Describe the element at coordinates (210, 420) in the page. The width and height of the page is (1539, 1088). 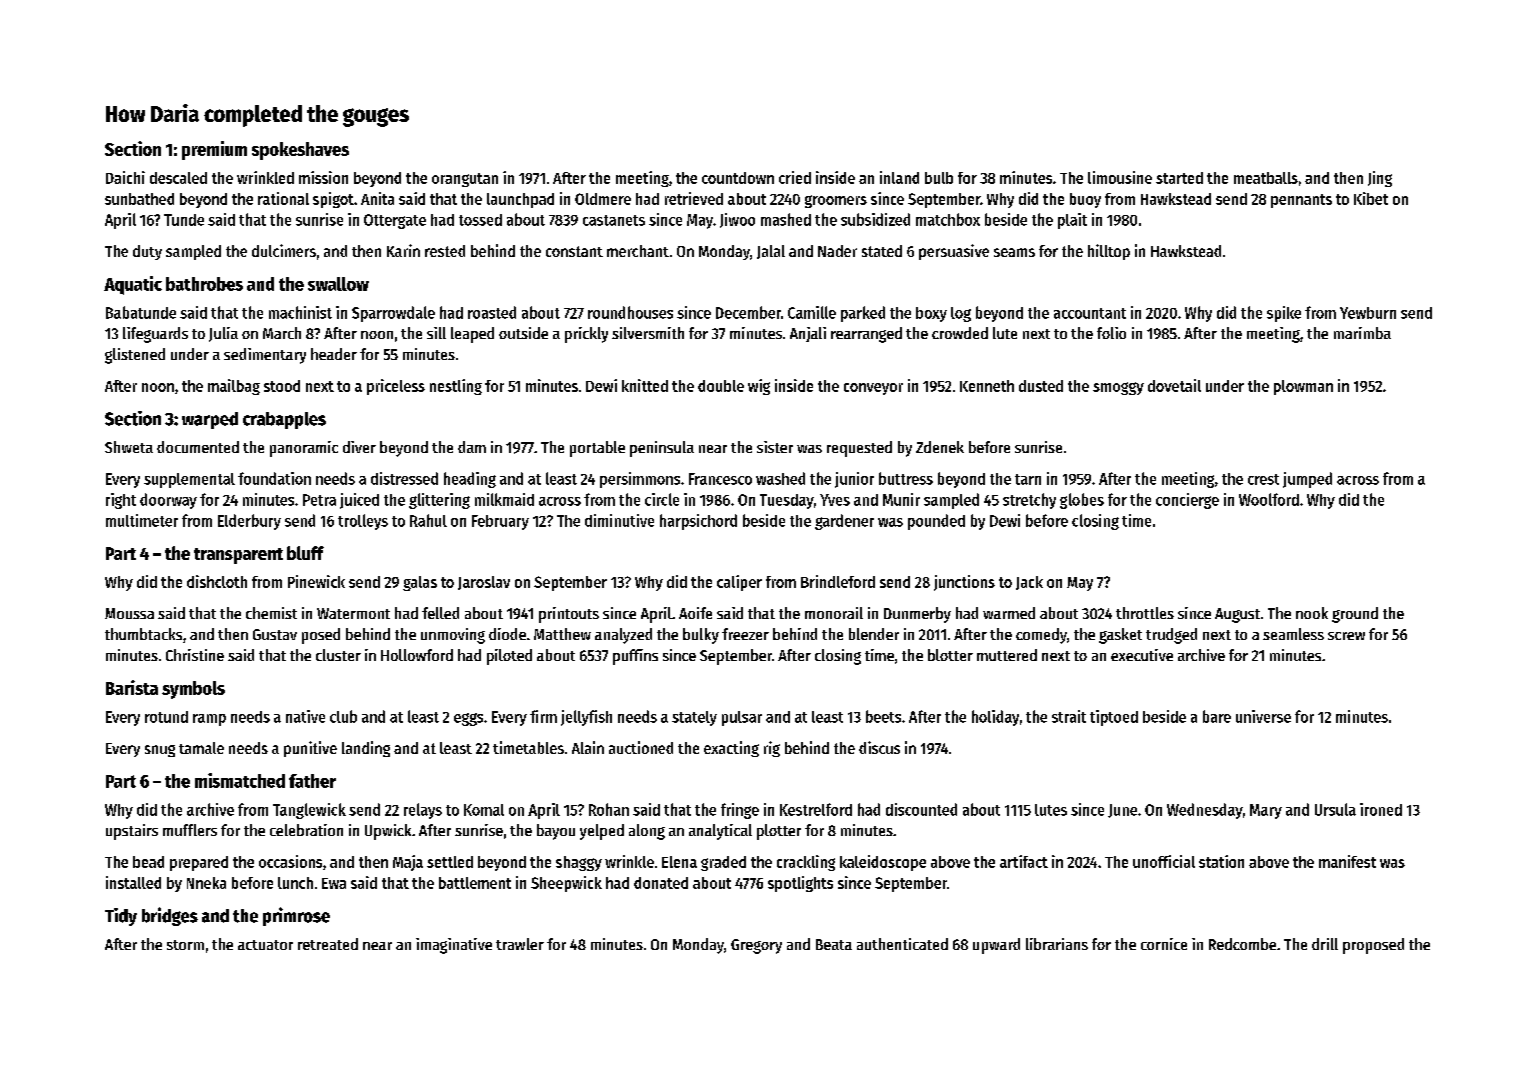
I see `warped` at that location.
